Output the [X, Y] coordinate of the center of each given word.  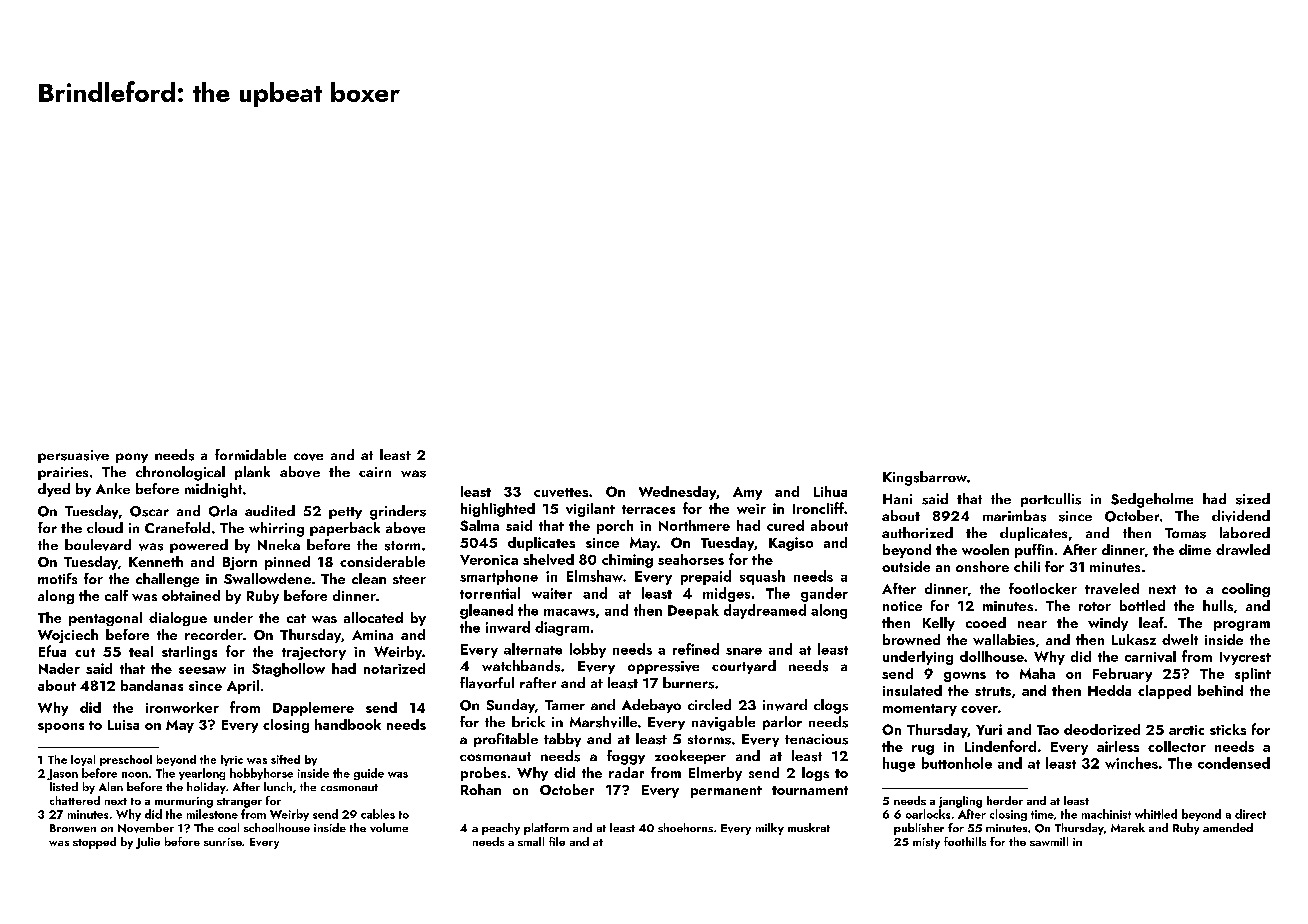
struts [993, 691]
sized [1253, 499]
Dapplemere [313, 709]
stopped [94, 843]
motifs [57, 578]
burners [688, 683]
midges [726, 594]
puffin [1034, 551]
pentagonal [105, 619]
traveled [1112, 588]
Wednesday [677, 493]
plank [252, 473]
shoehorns [685, 827]
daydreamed [765, 611]
